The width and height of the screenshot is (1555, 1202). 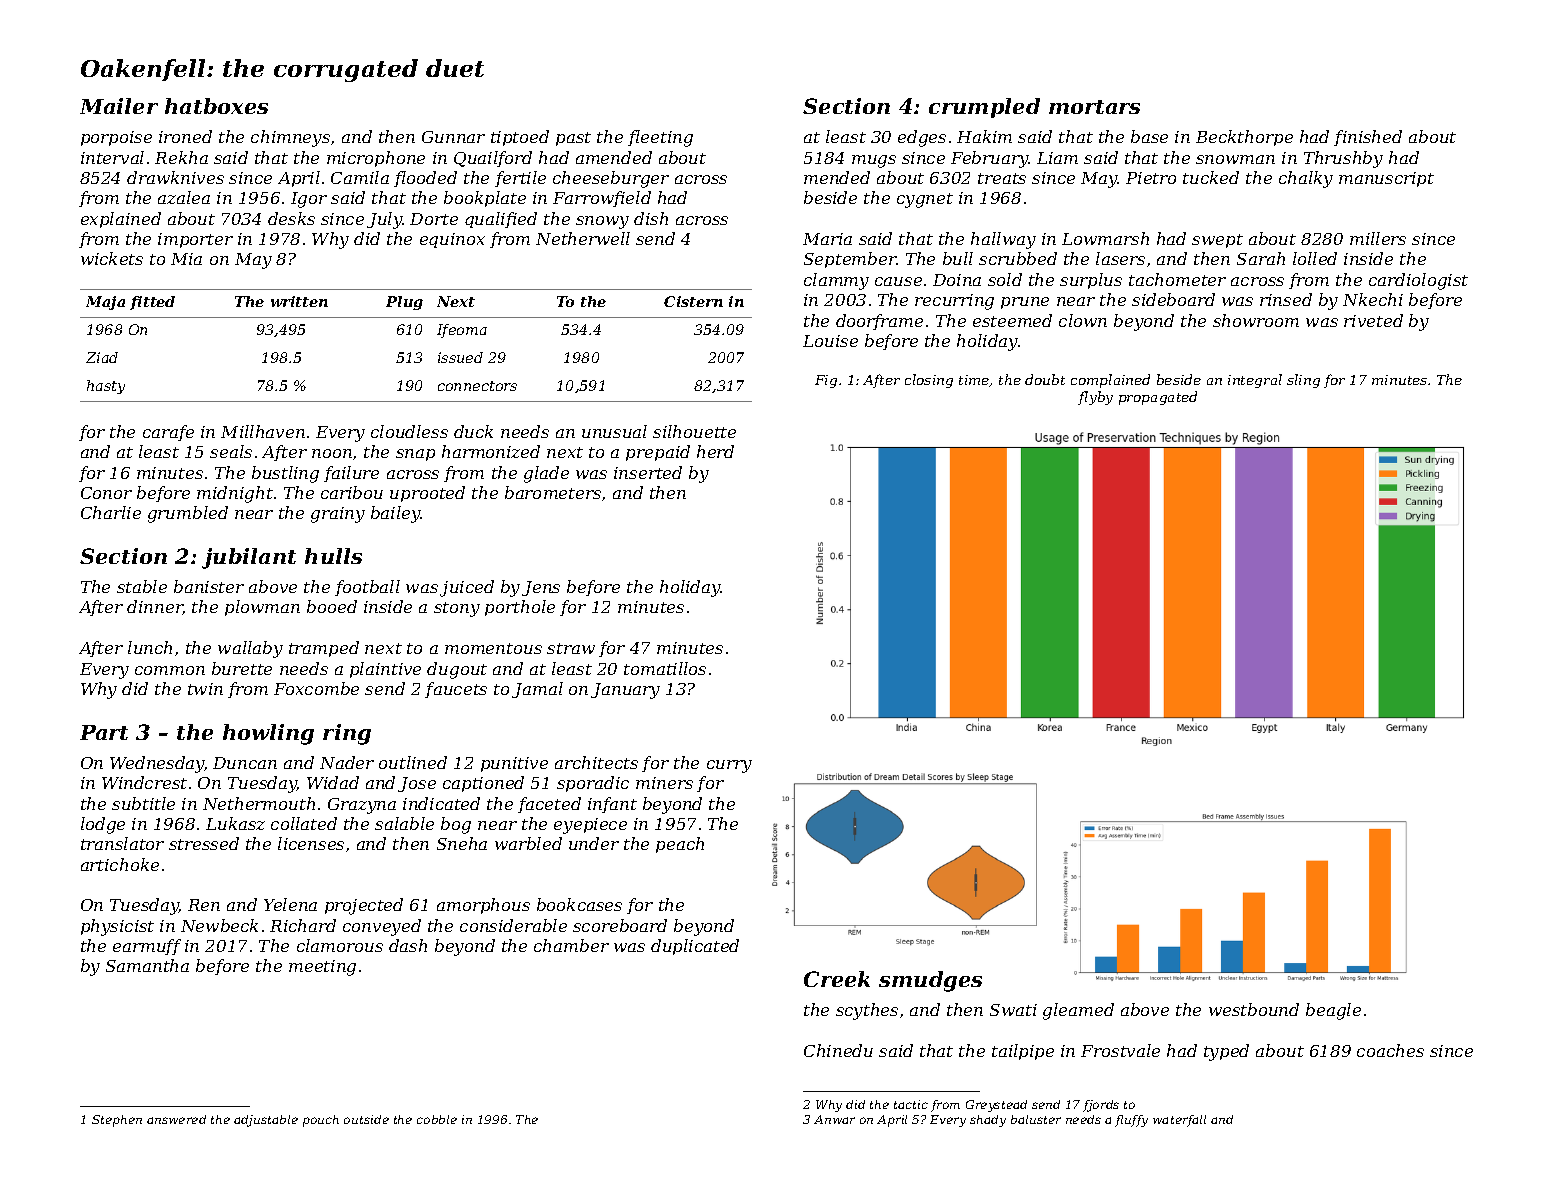 What do you see at coordinates (665, 668) in the screenshot?
I see `tomatillos` at bounding box center [665, 668].
